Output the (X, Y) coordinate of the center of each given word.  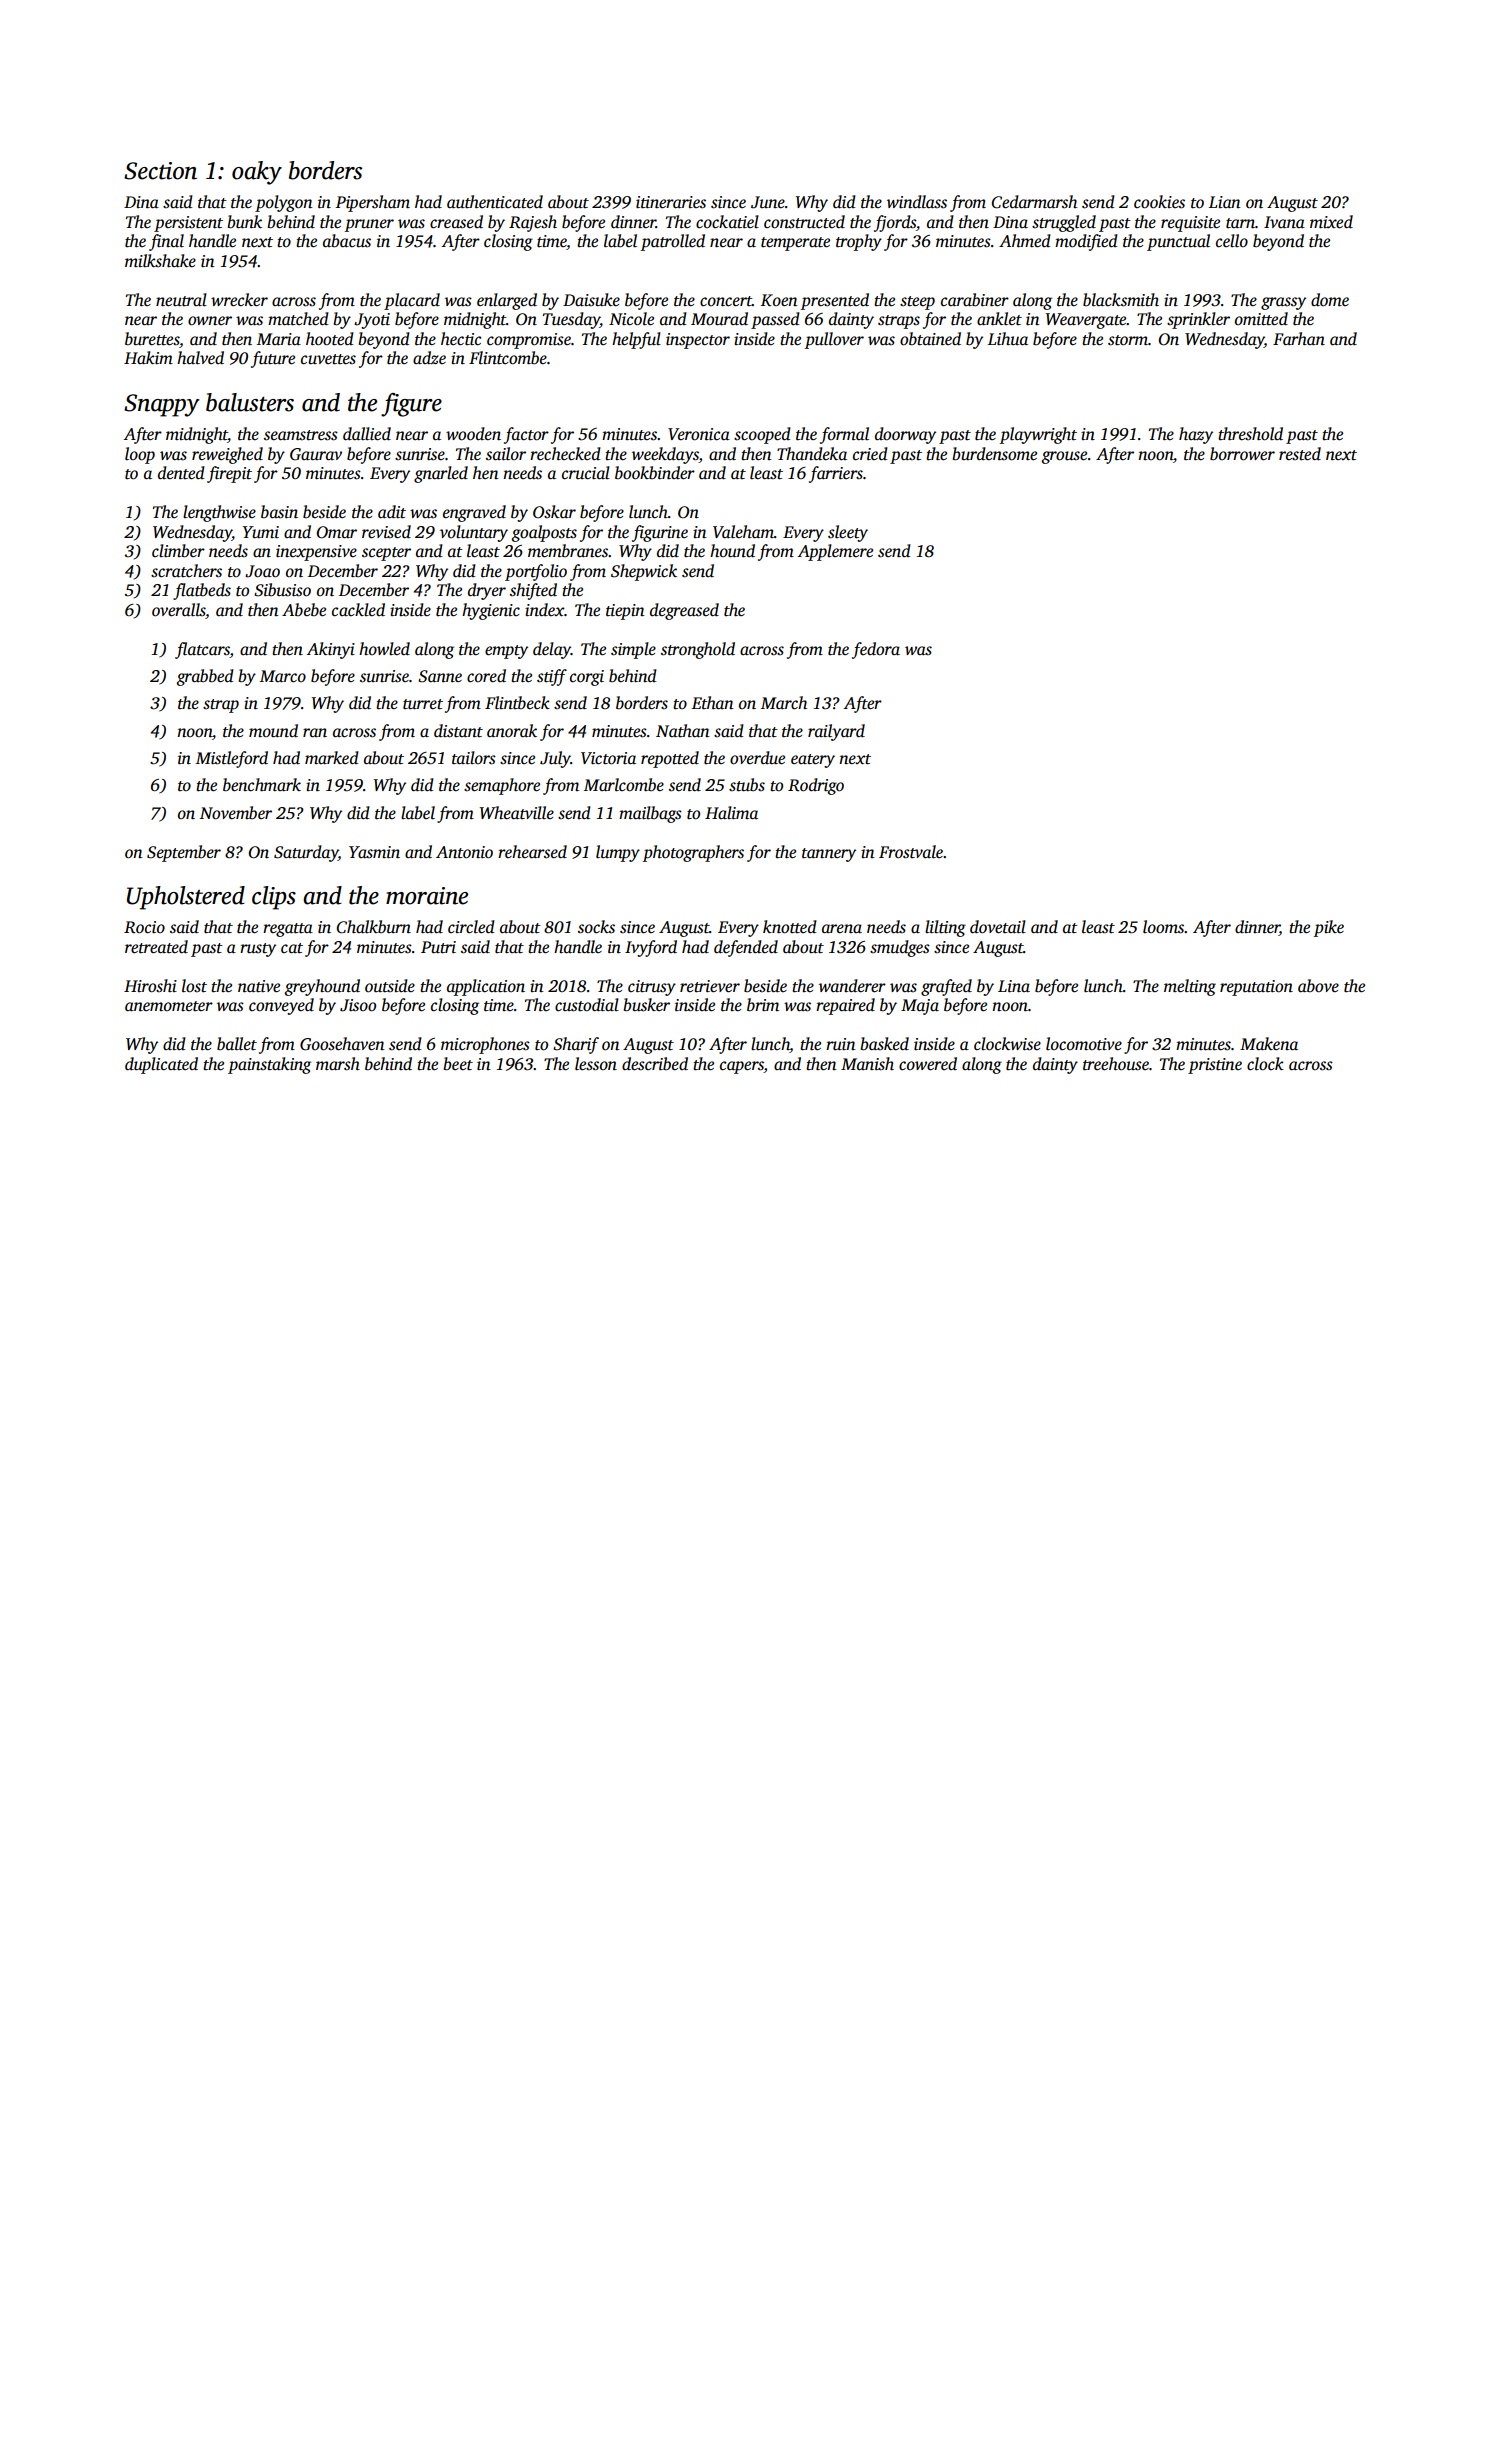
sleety (848, 533)
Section (160, 171)
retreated (156, 947)
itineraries (671, 202)
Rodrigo (816, 786)
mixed (1331, 222)
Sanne (440, 676)
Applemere (835, 552)
